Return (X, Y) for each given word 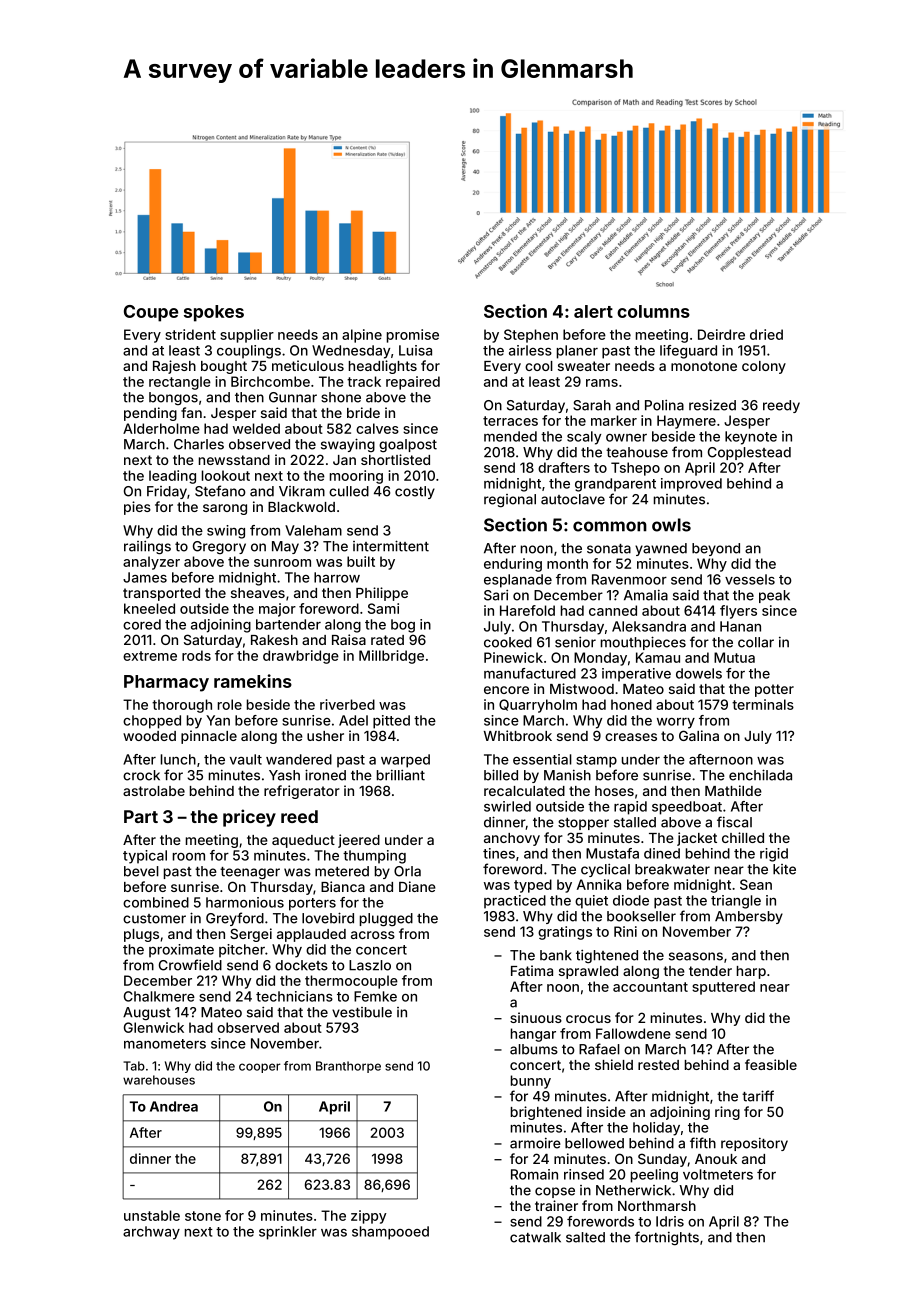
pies (137, 508)
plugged (386, 920)
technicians (294, 996)
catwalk (535, 1237)
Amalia (646, 595)
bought (224, 367)
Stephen (531, 336)
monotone (704, 366)
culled (349, 491)
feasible (771, 1064)
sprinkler (288, 1233)
